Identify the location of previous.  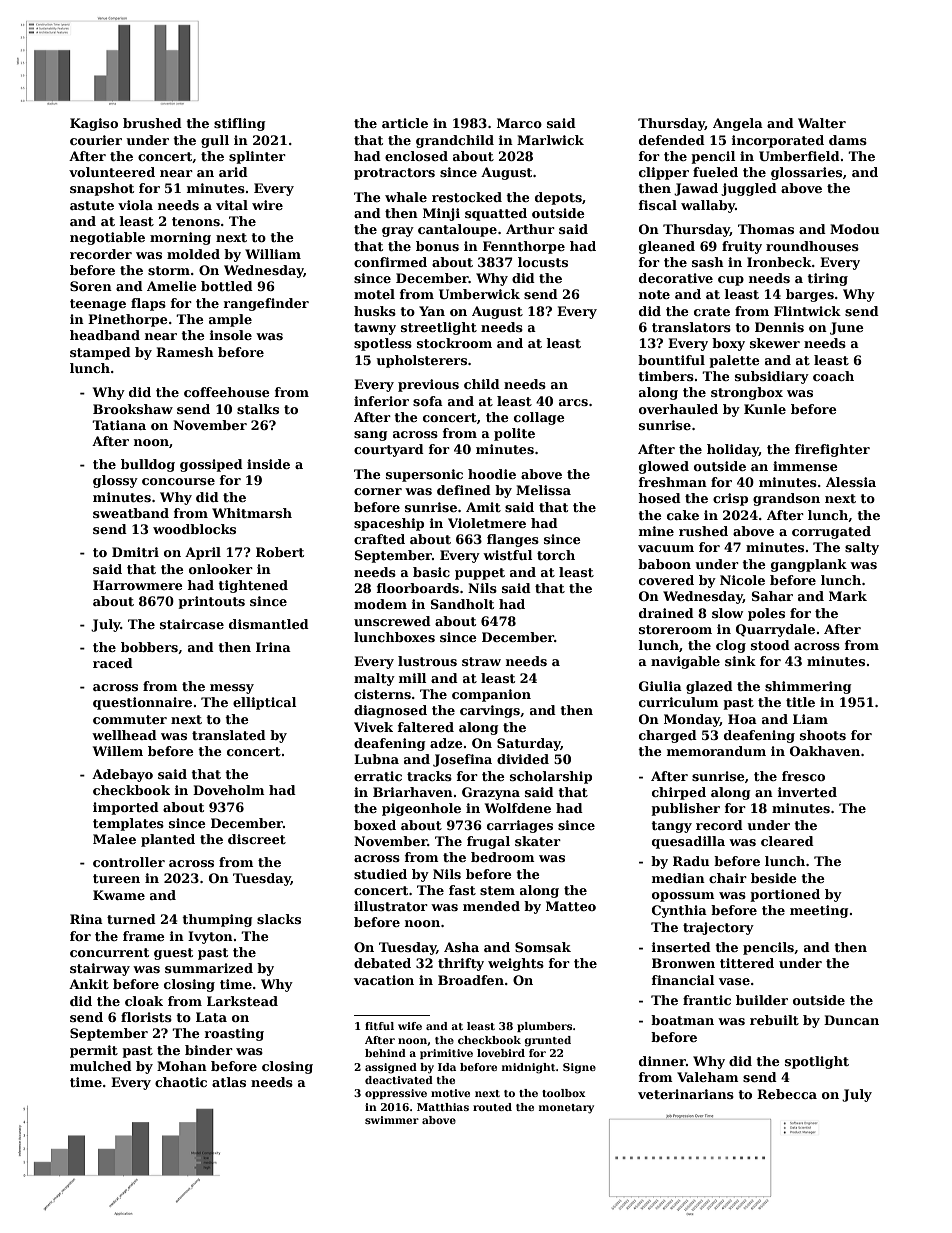
(428, 385).
